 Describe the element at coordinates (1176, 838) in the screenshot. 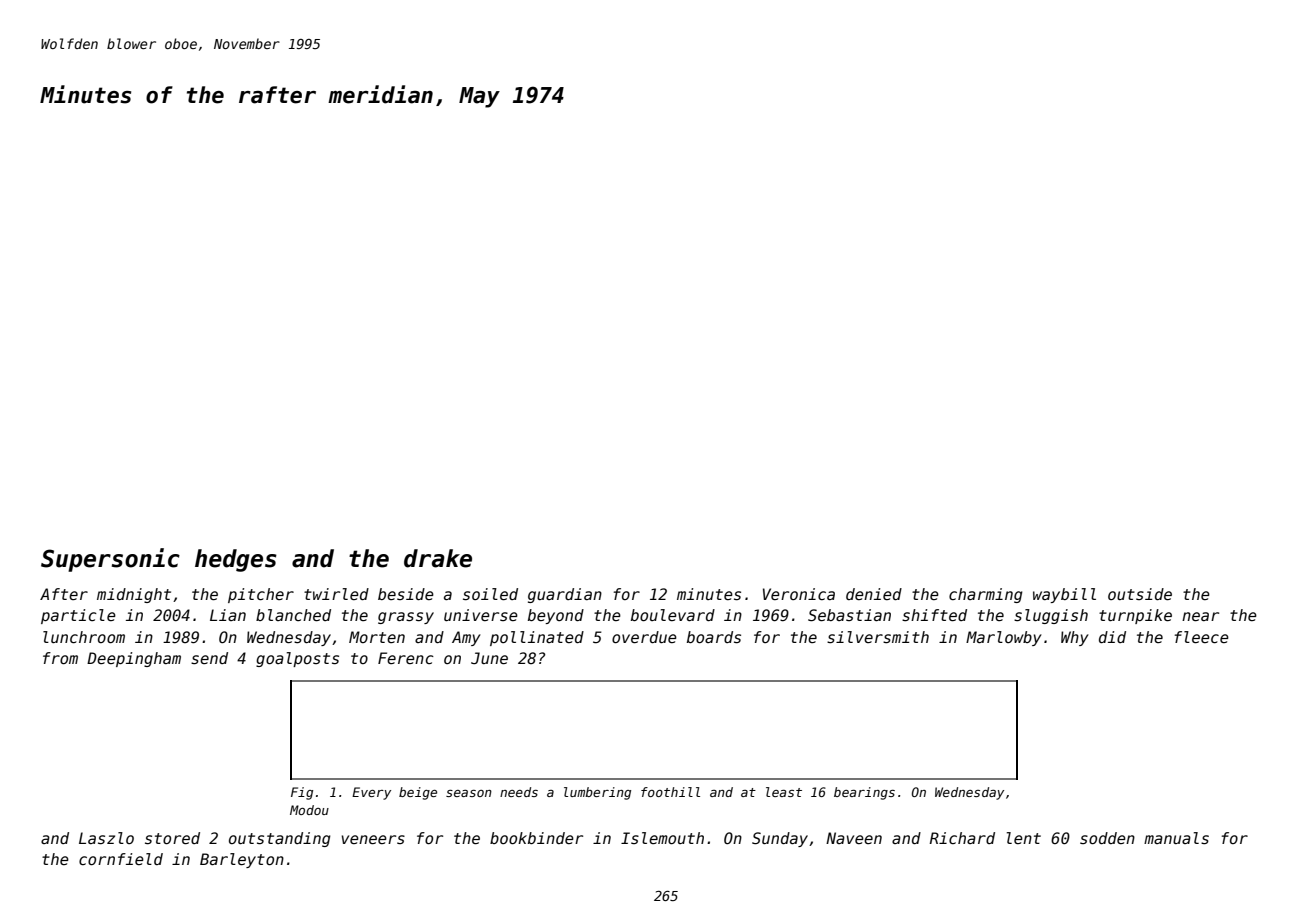

I see `manuals` at that location.
